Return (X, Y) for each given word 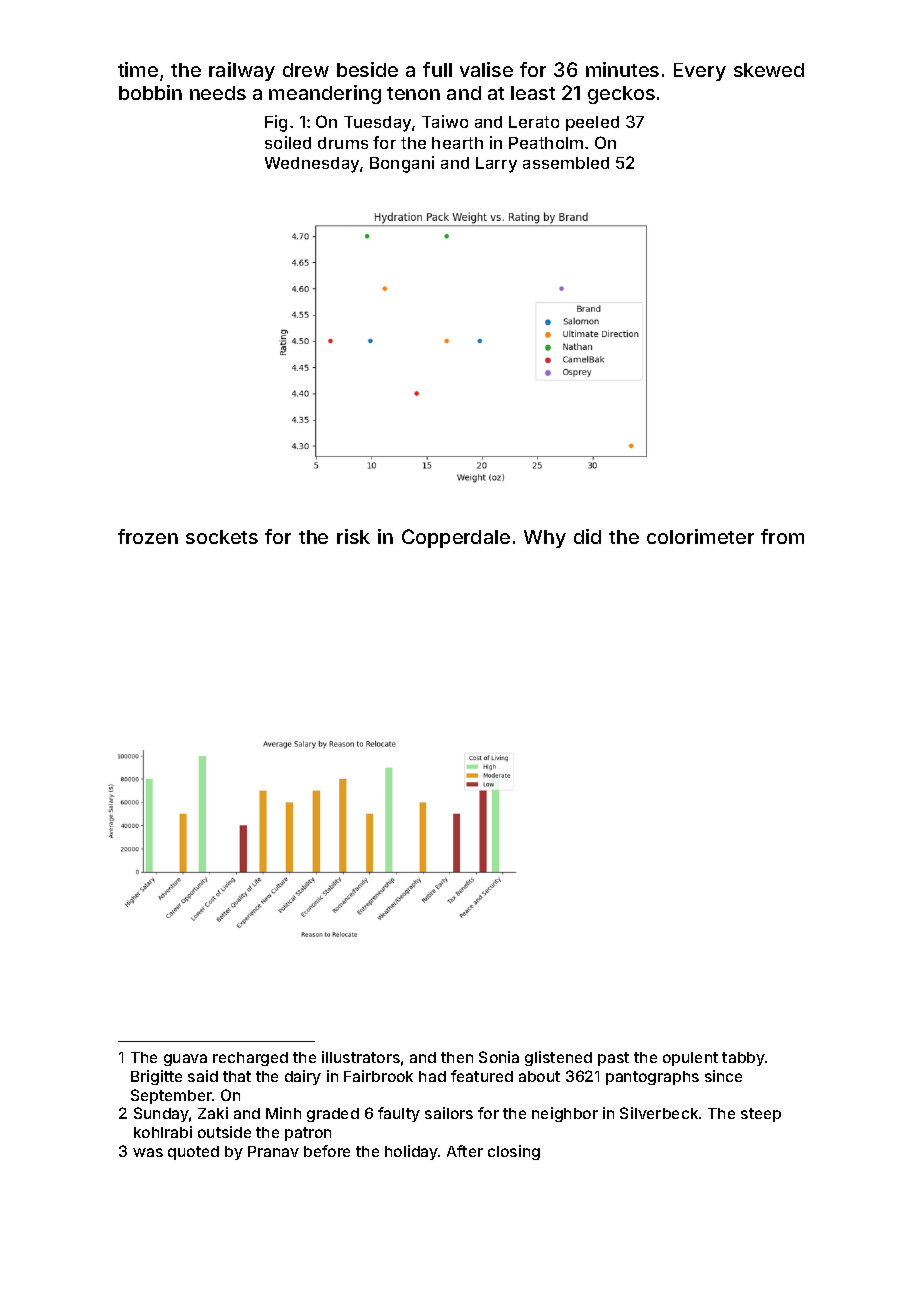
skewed (769, 70)
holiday (412, 1152)
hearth (457, 143)
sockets (222, 537)
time (138, 69)
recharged (250, 1059)
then (457, 1057)
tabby (743, 1059)
